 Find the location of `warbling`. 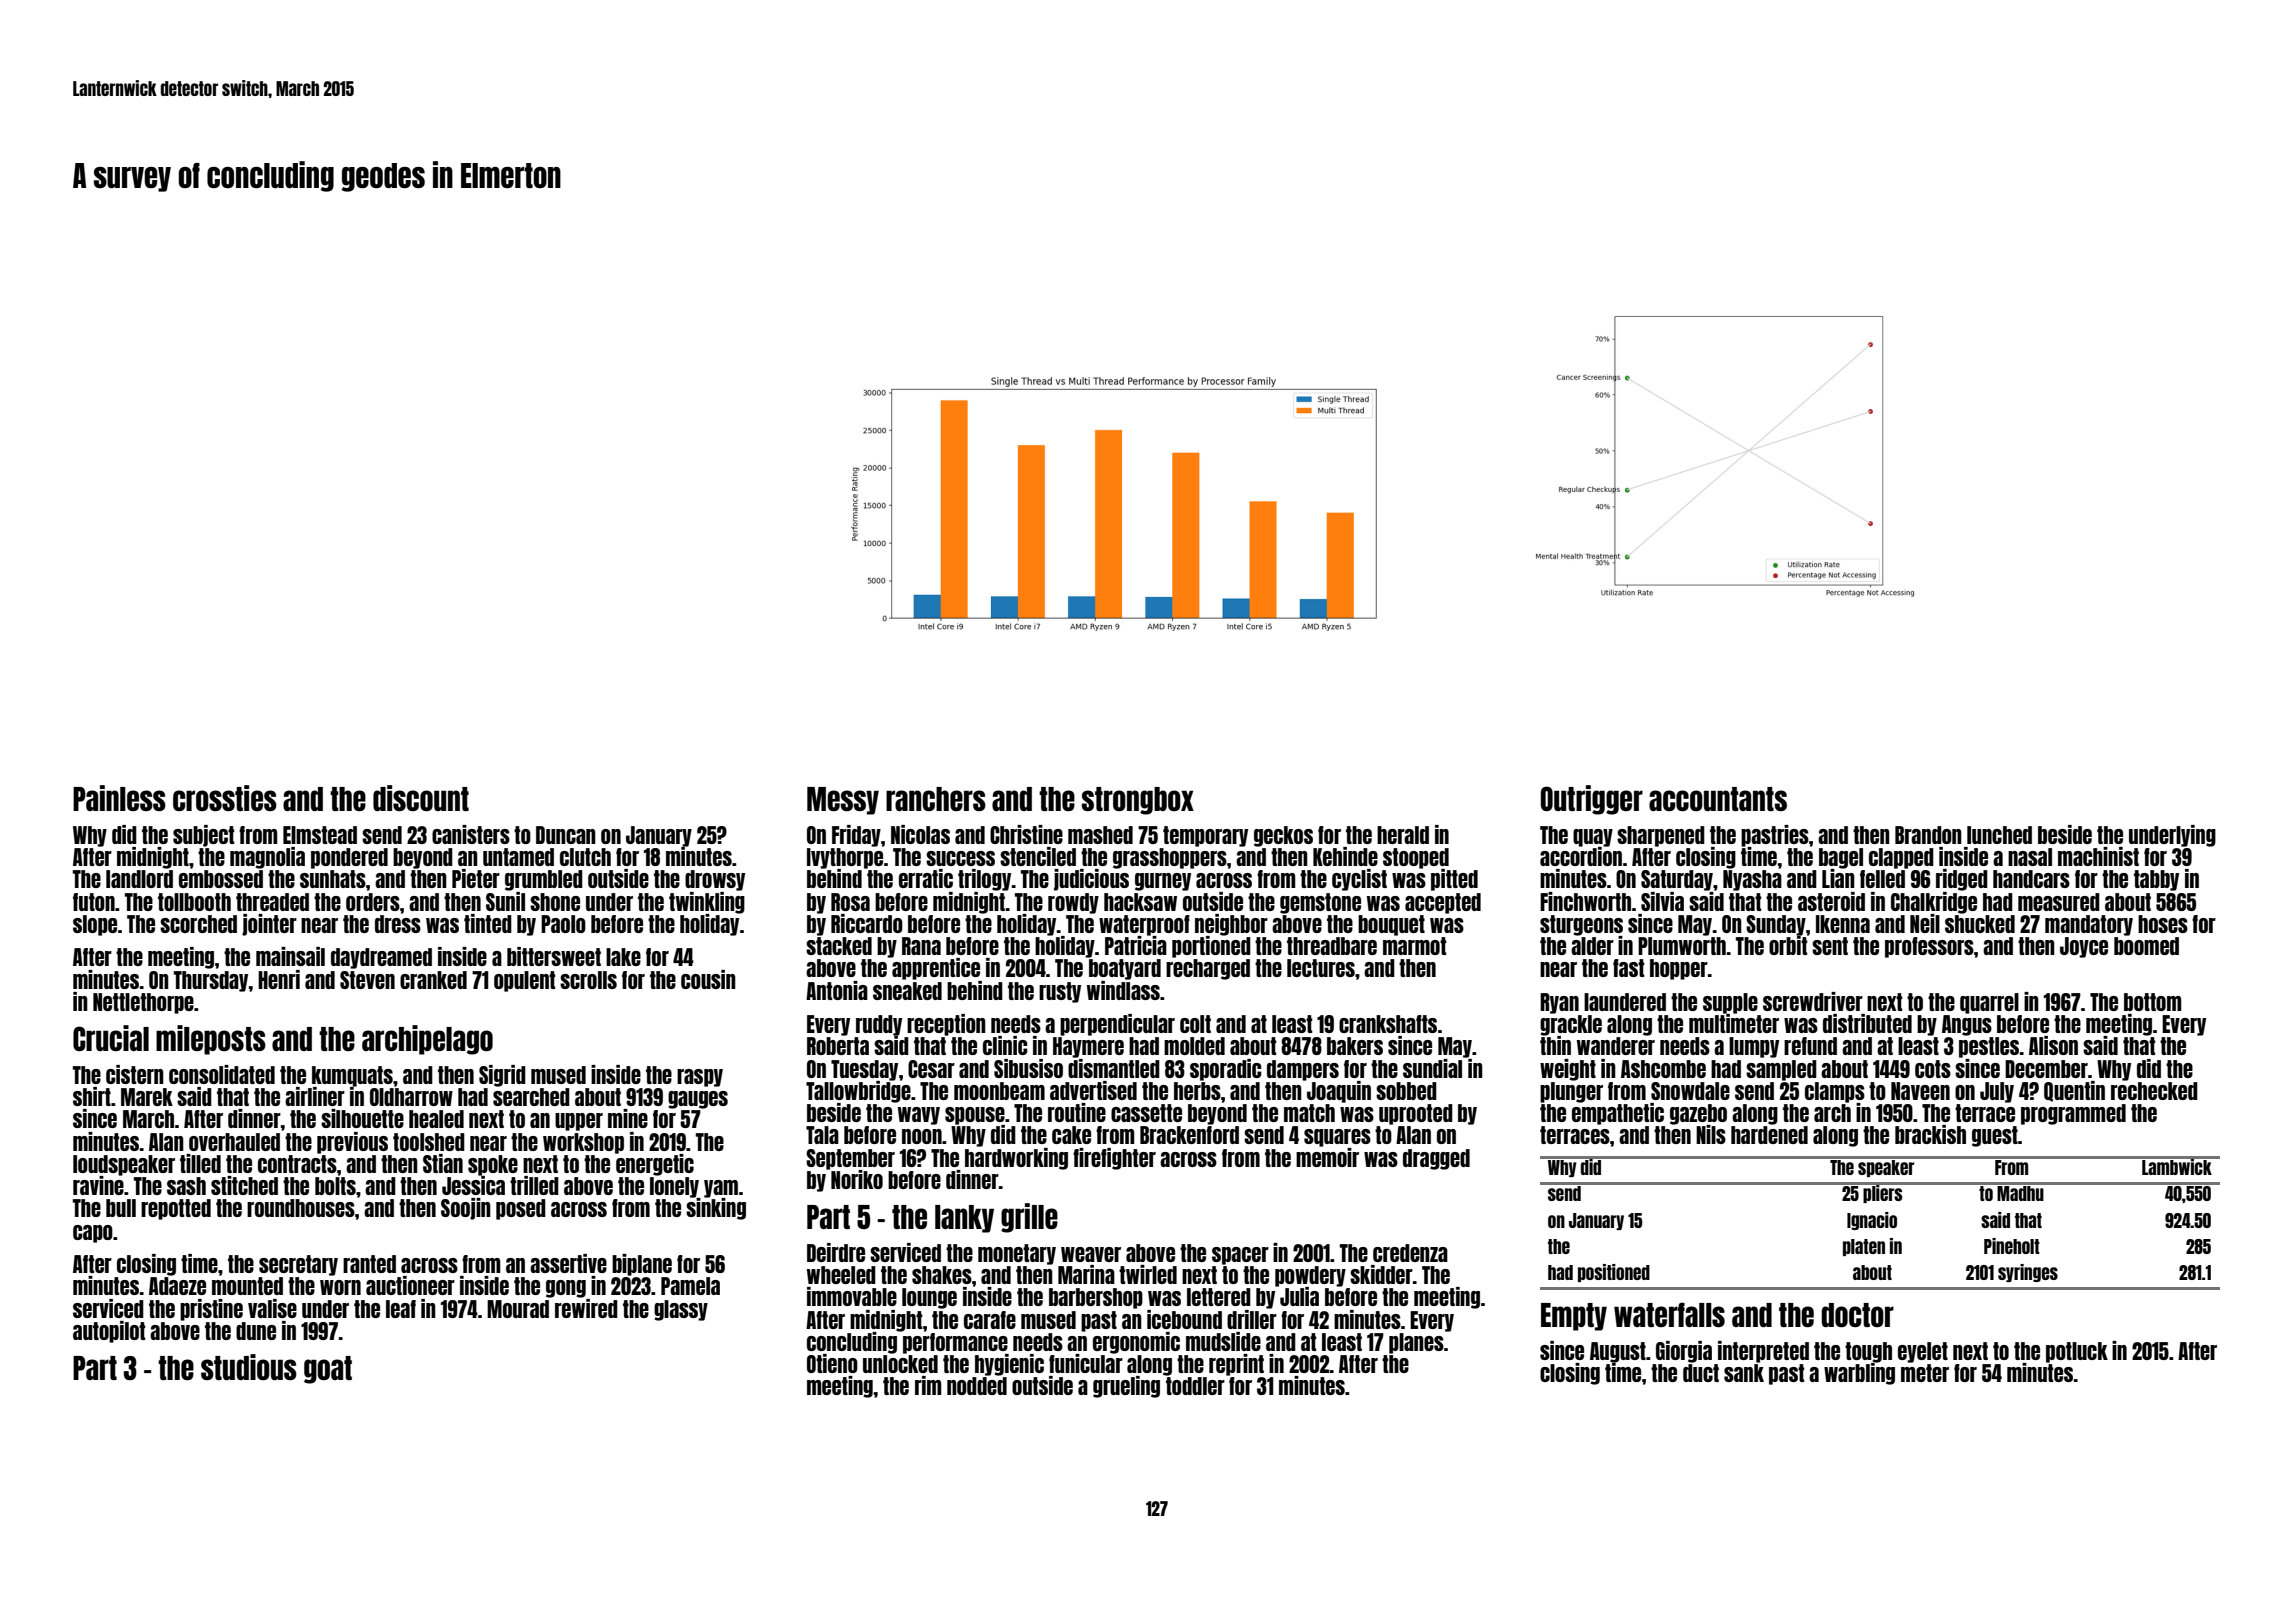

warbling is located at coordinates (1859, 1374).
